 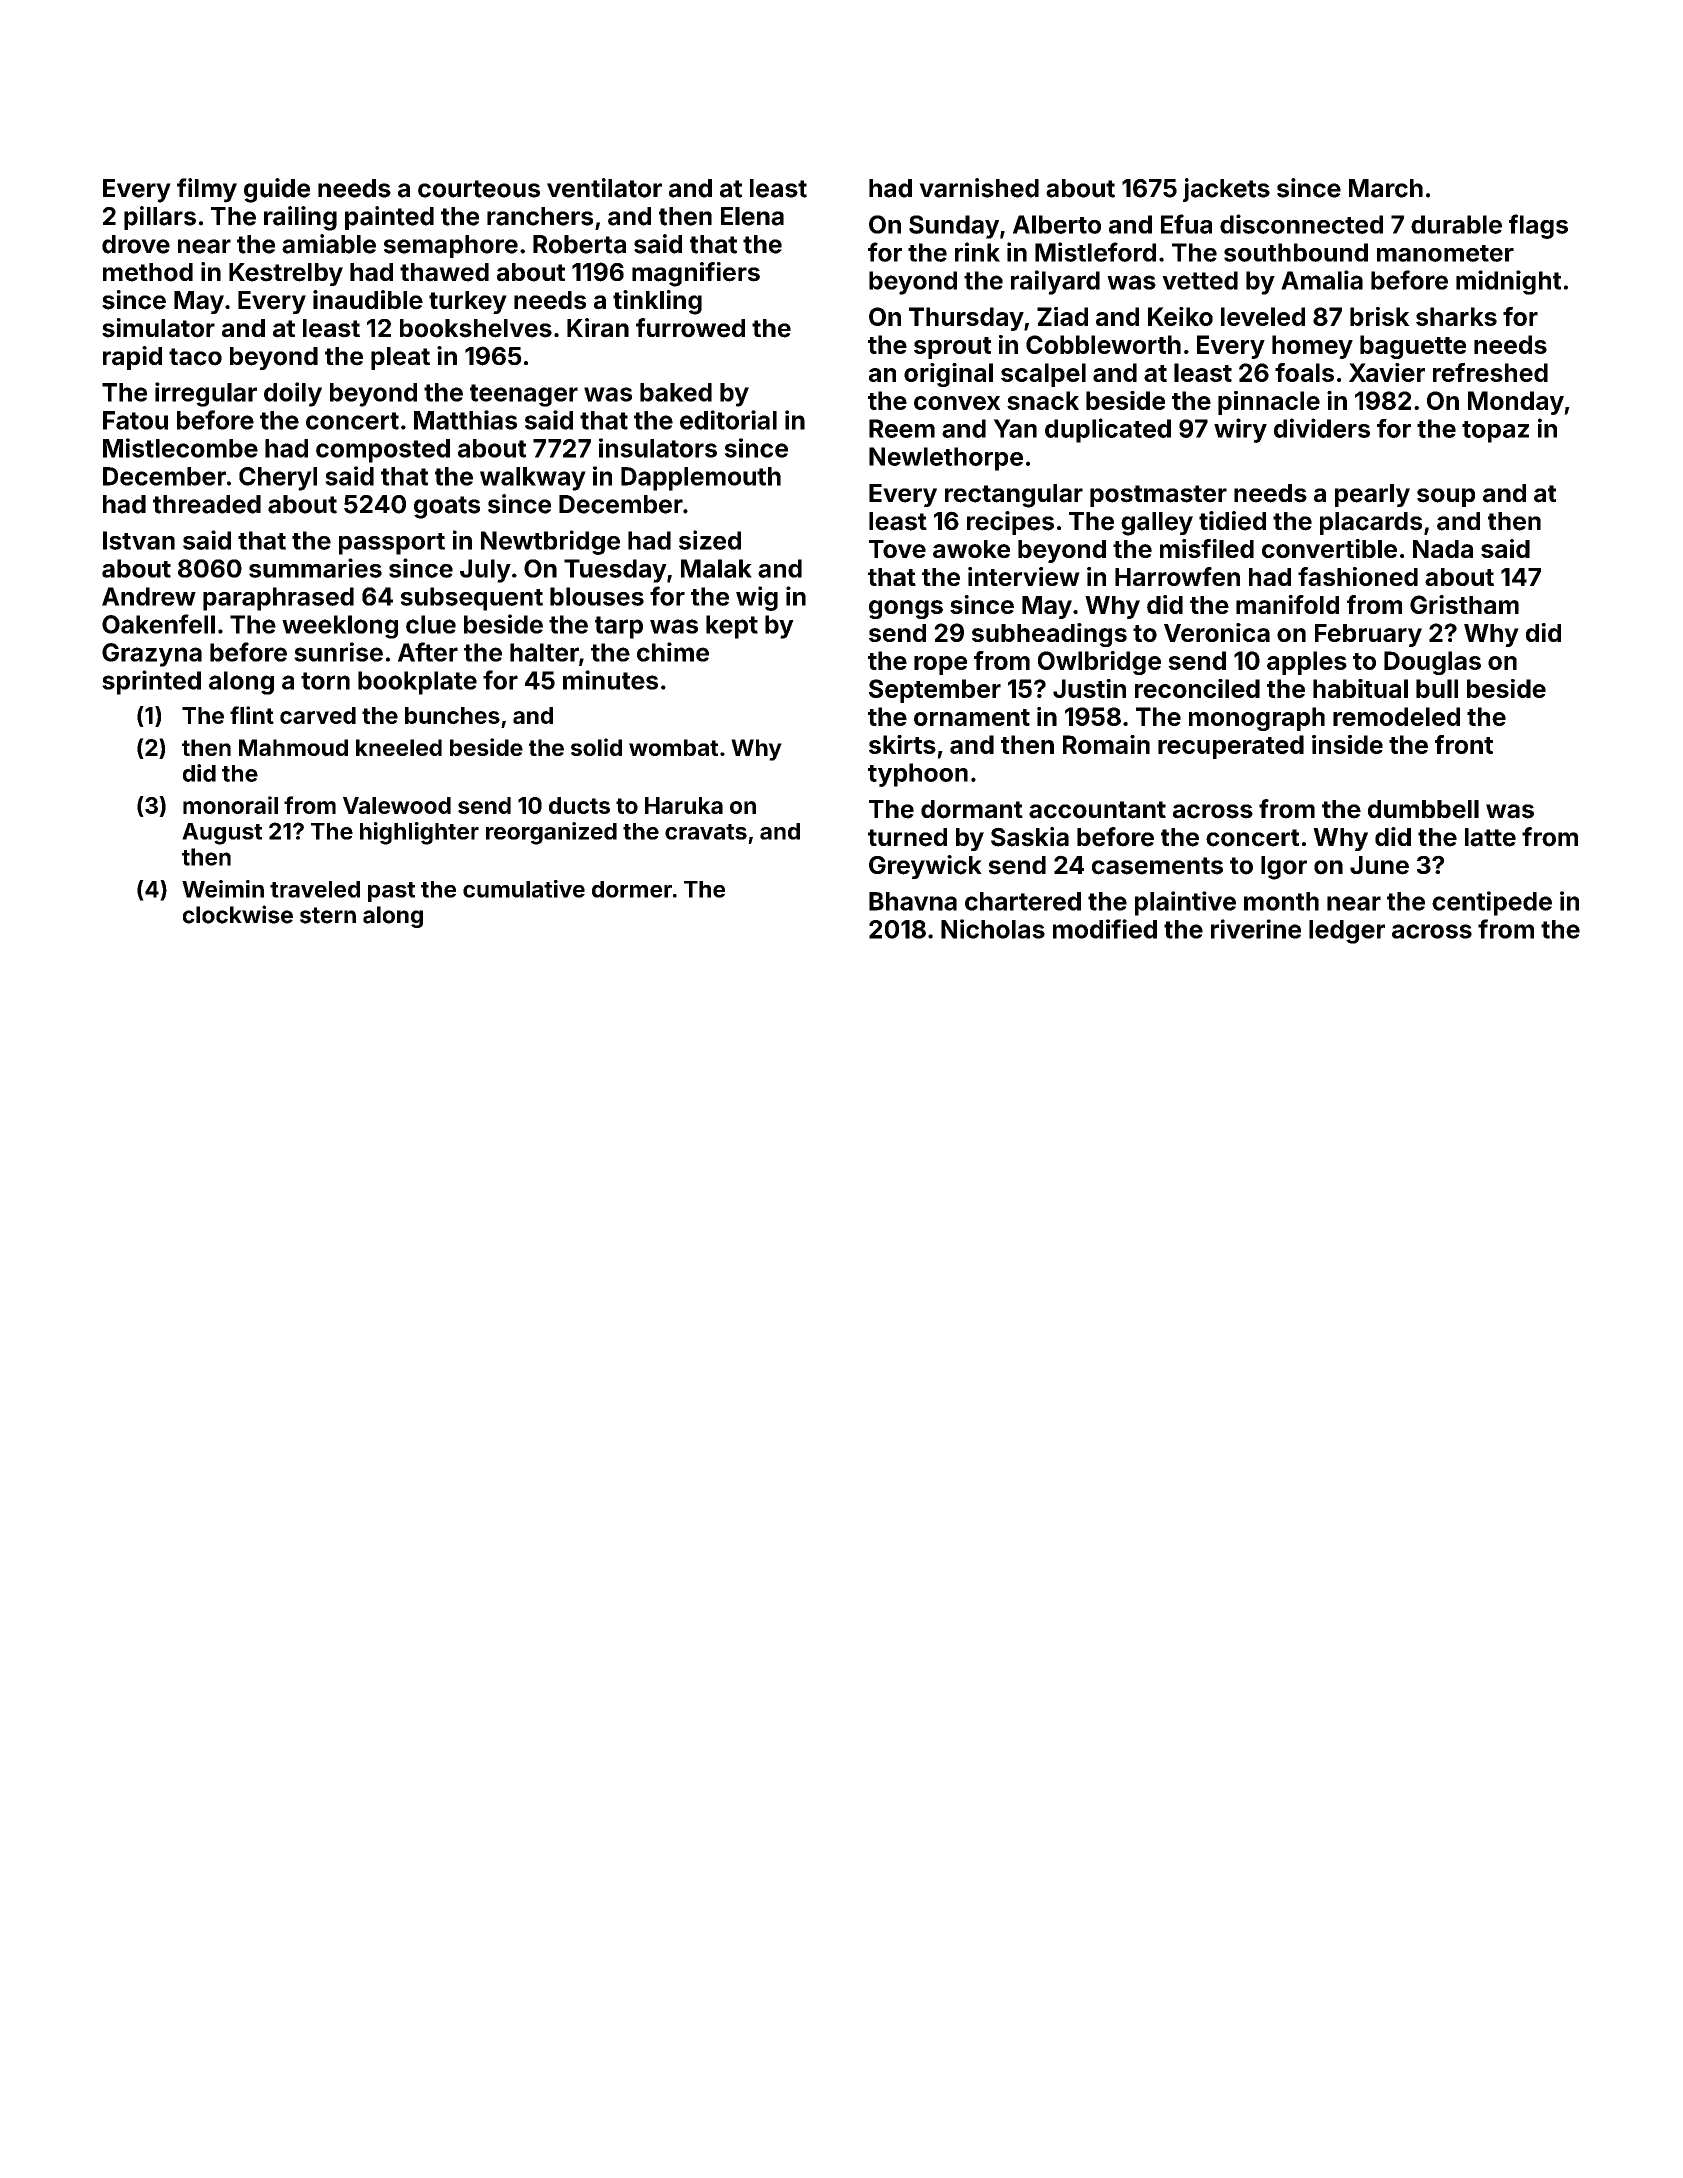 What do you see at coordinates (1423, 809) in the screenshot?
I see `dumbbell` at bounding box center [1423, 809].
